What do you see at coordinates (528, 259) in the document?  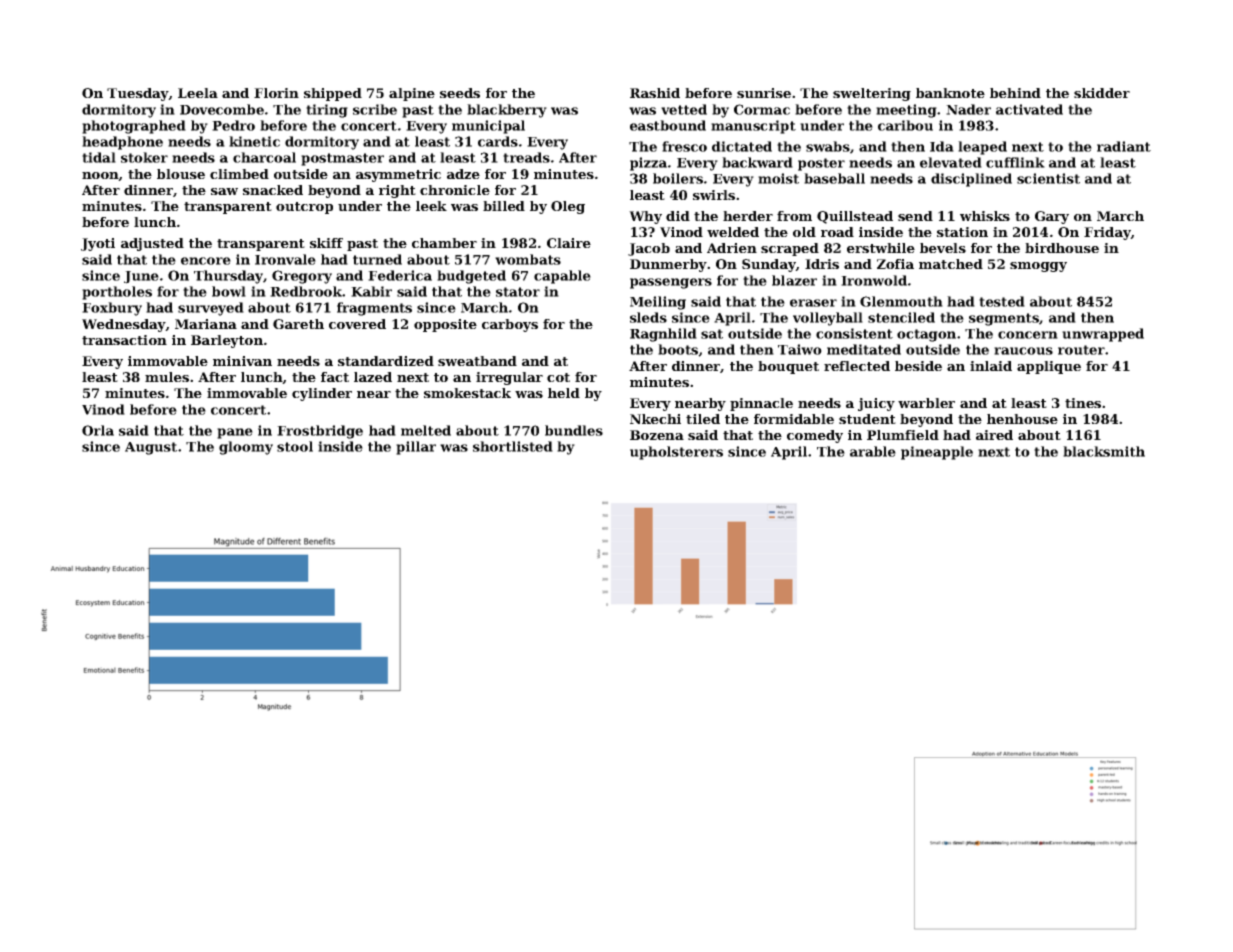 I see `wombats` at bounding box center [528, 259].
